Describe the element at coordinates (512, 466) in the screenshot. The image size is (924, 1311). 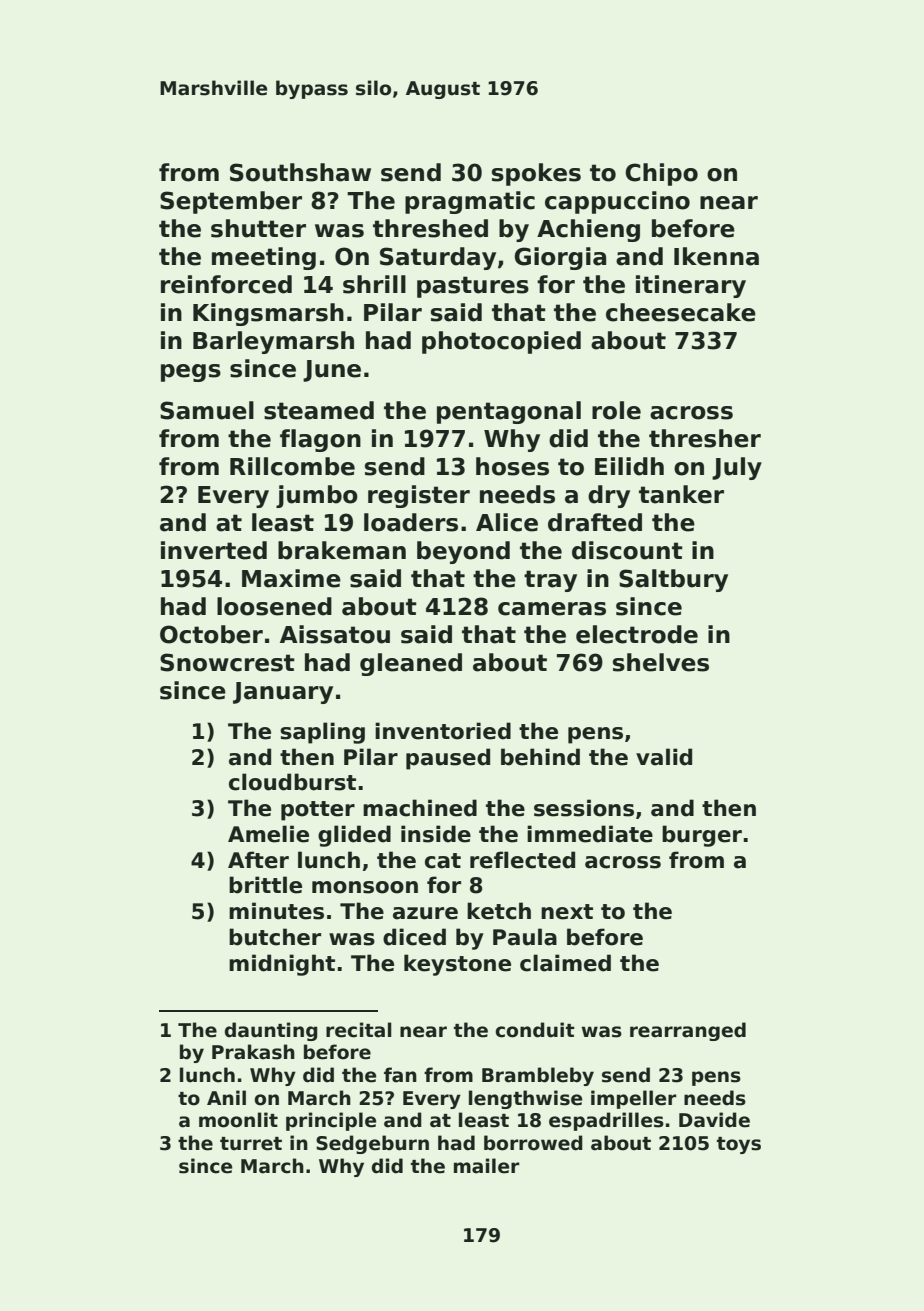
I see `hoses` at that location.
